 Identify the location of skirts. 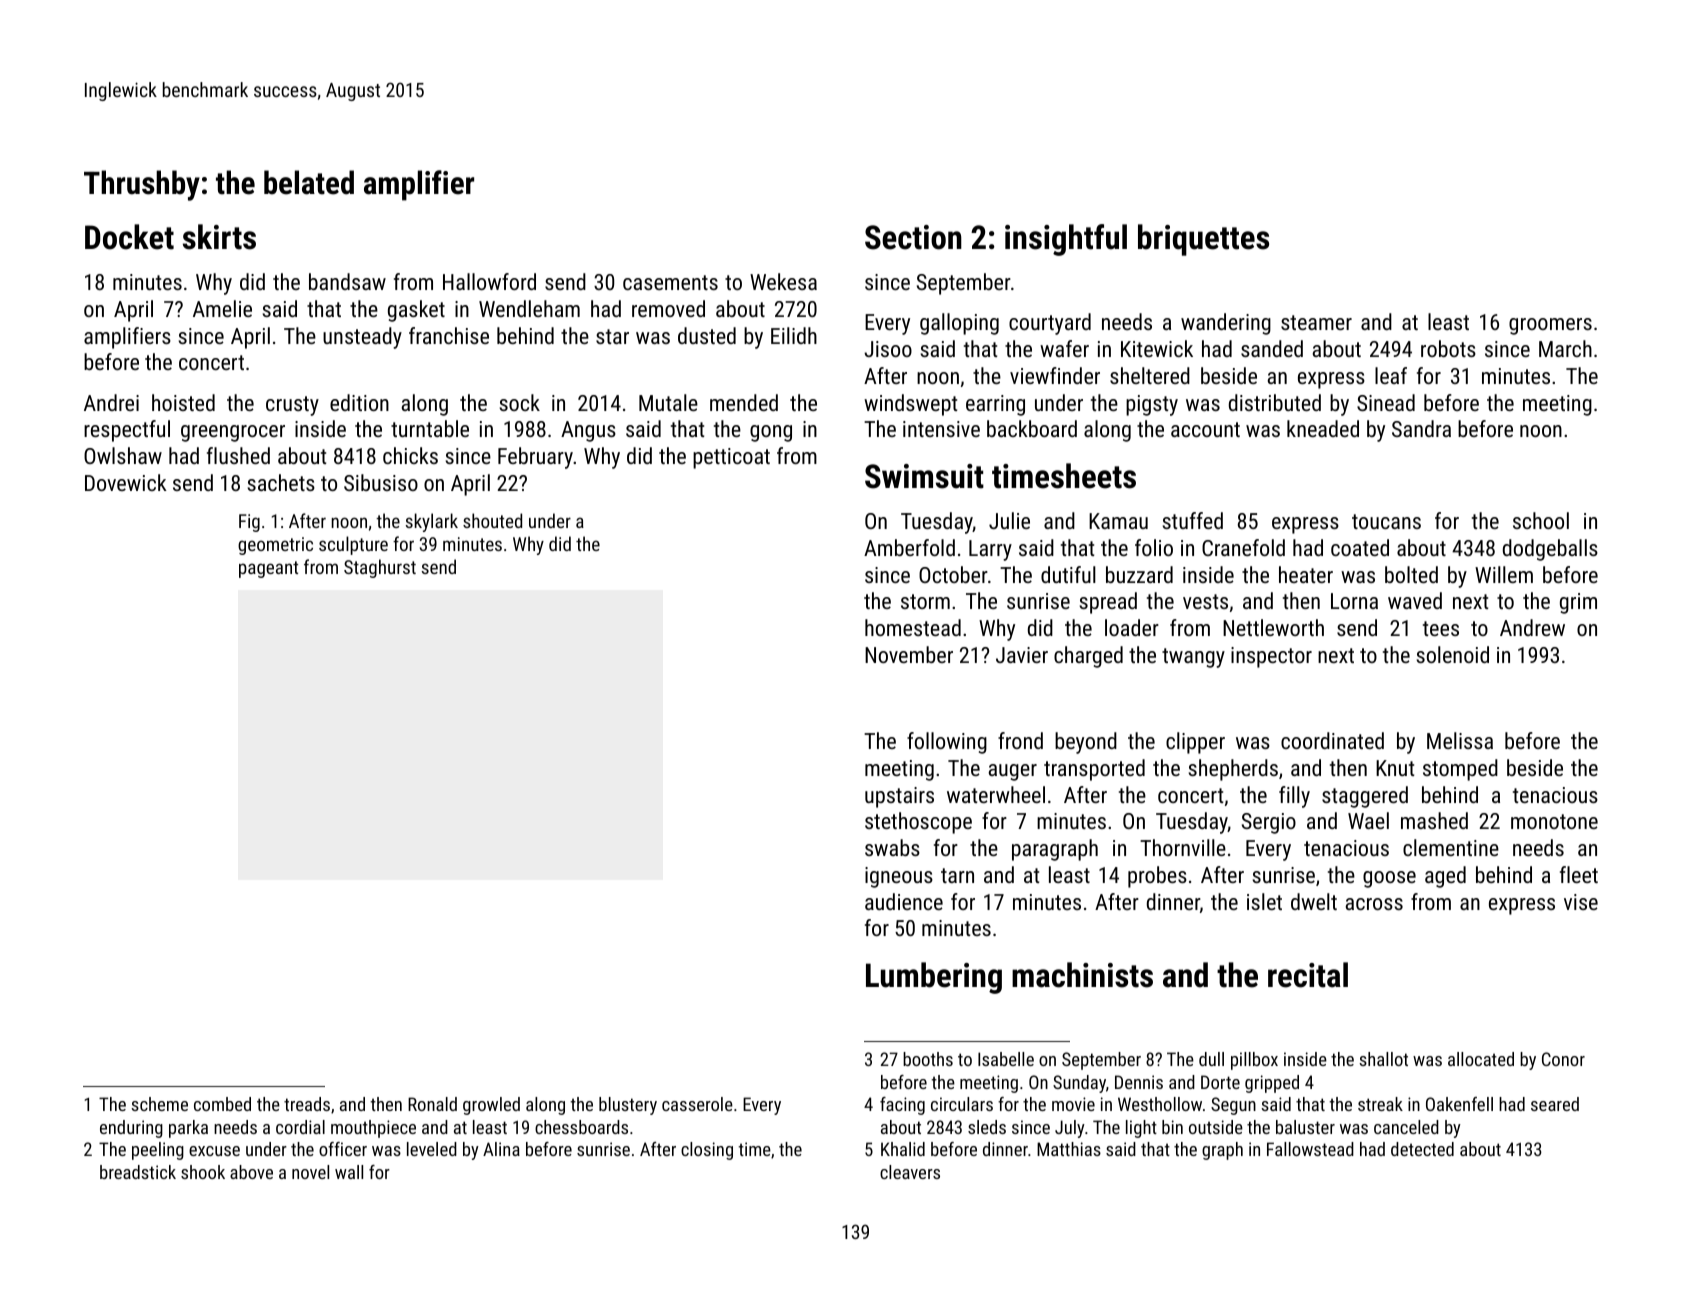
(219, 237).
